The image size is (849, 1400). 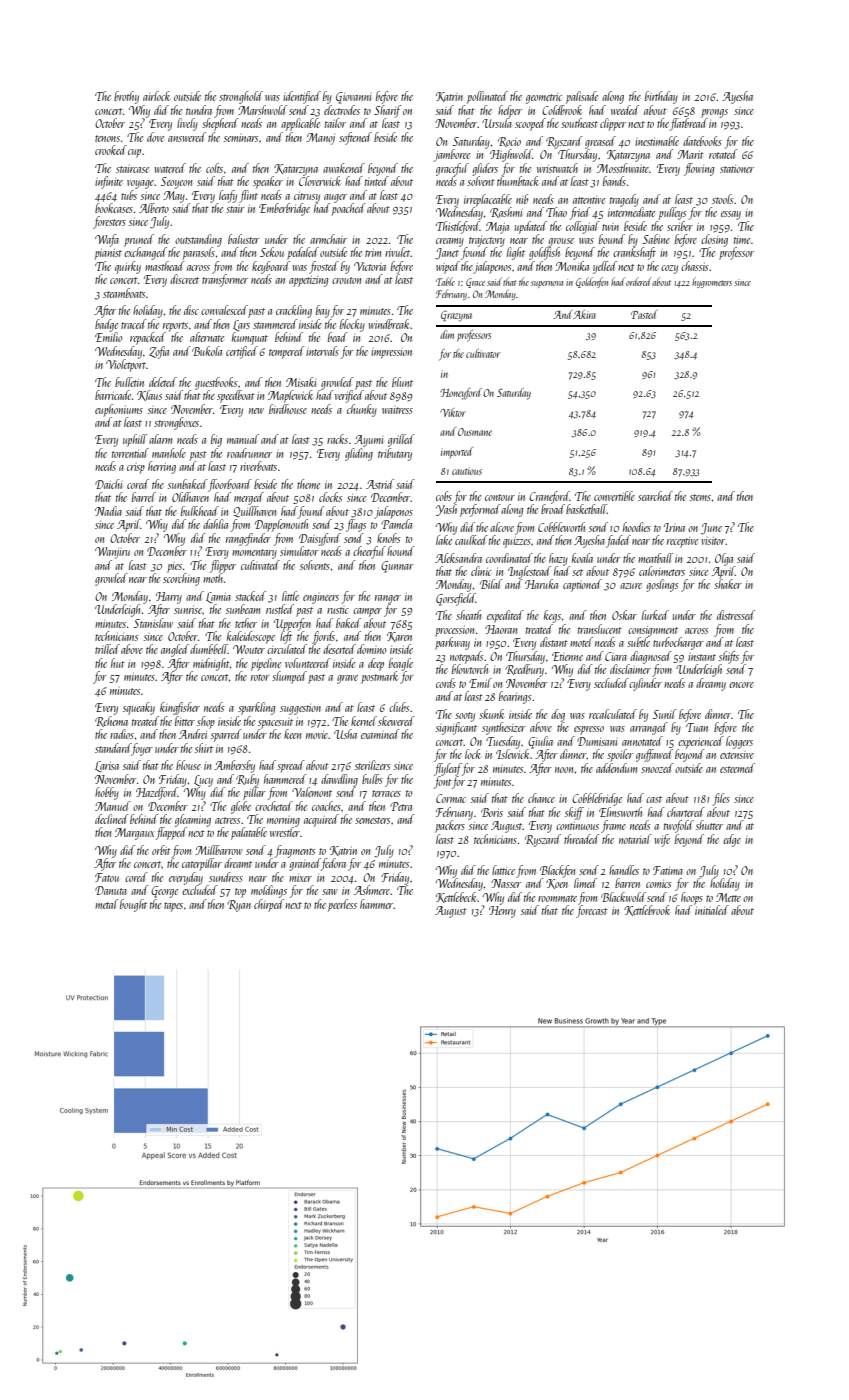 What do you see at coordinates (271, 267) in the image?
I see `keyboard` at bounding box center [271, 267].
